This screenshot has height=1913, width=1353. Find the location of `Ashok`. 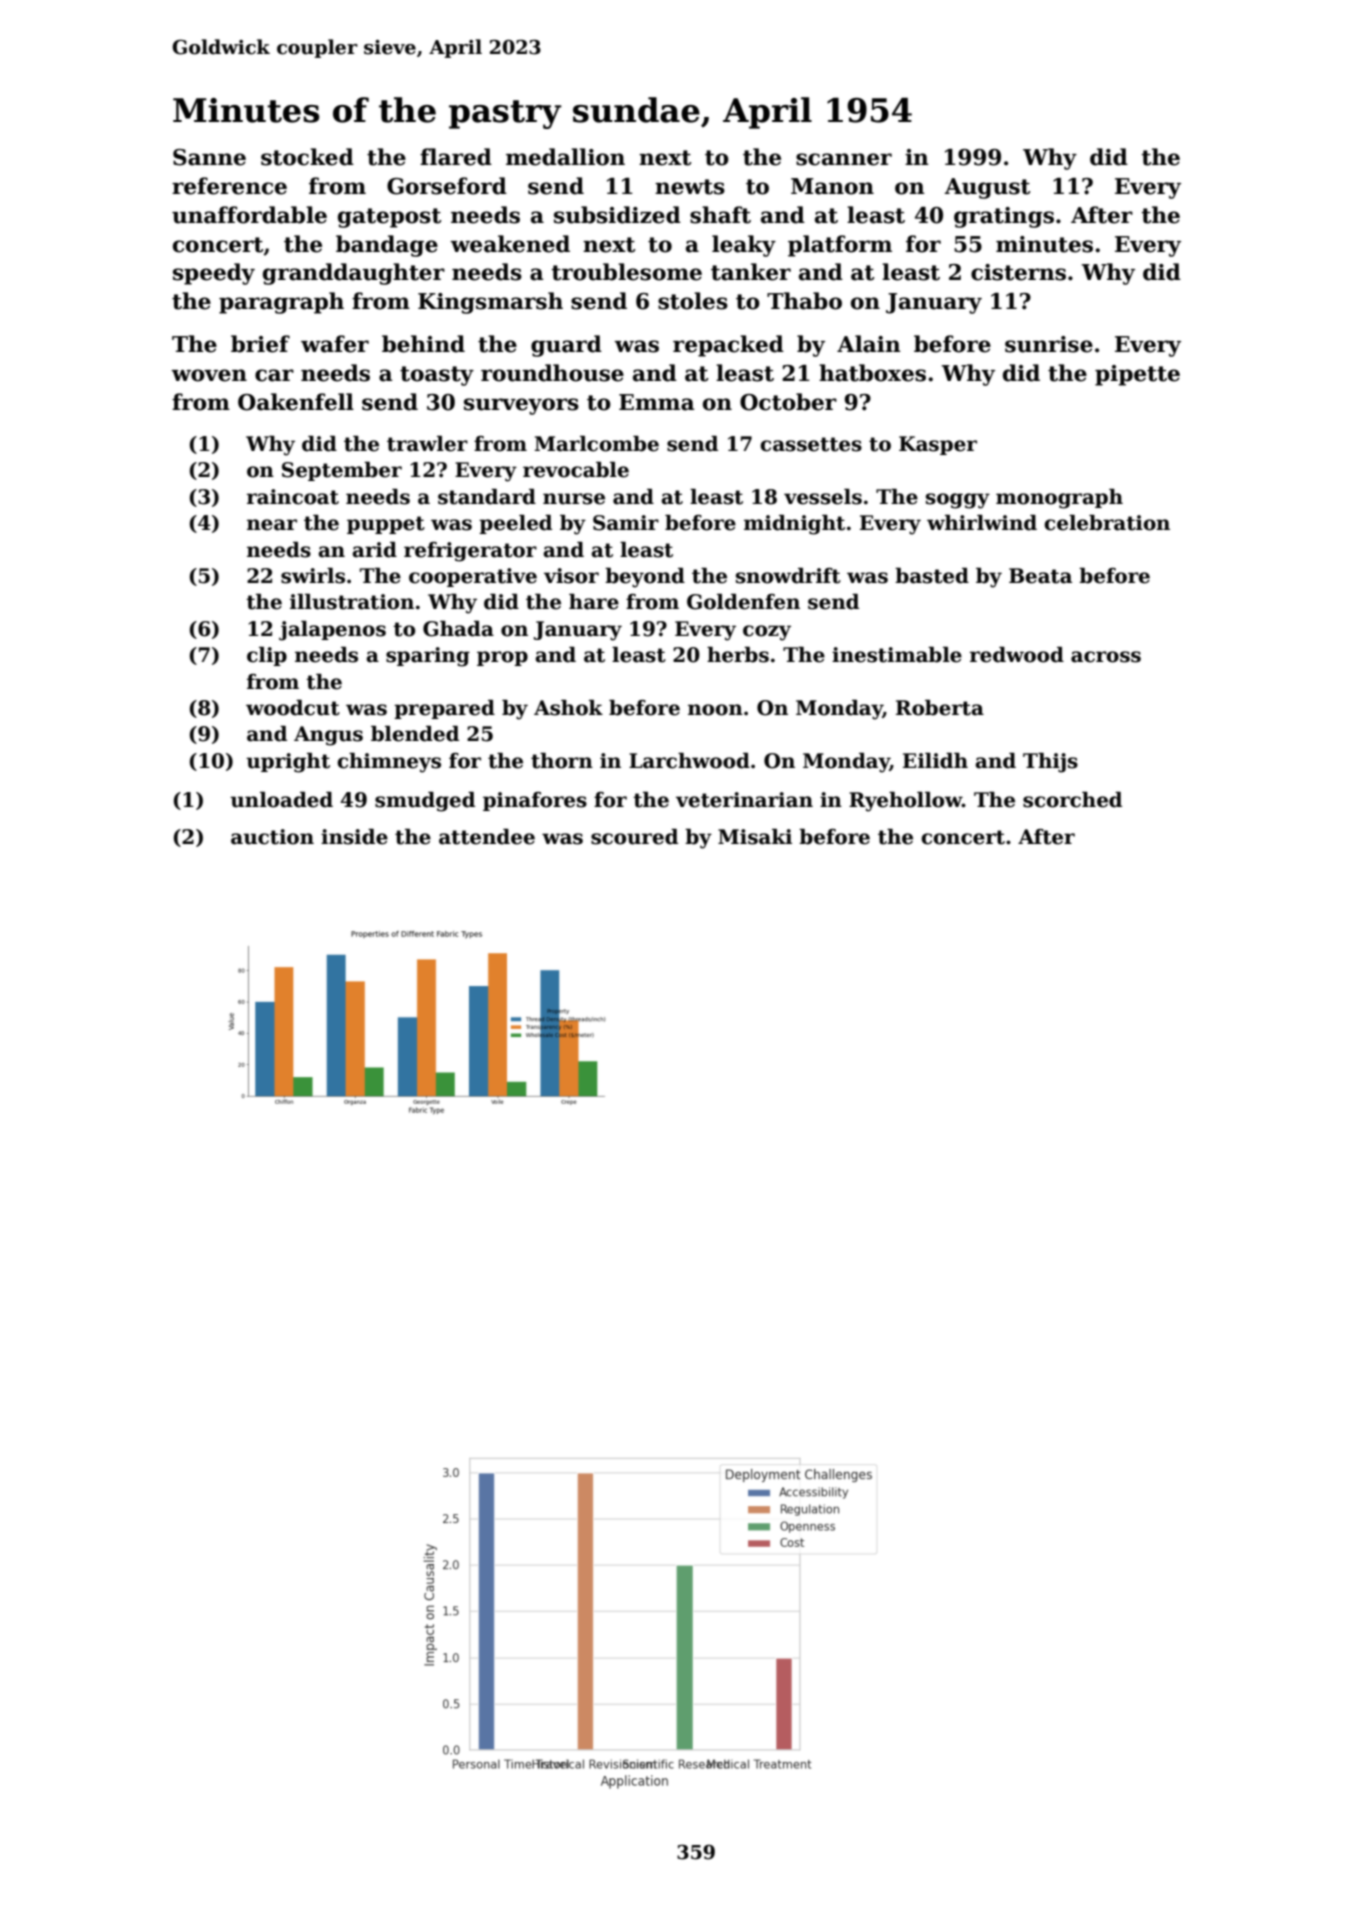

Ashok is located at coordinates (568, 708).
